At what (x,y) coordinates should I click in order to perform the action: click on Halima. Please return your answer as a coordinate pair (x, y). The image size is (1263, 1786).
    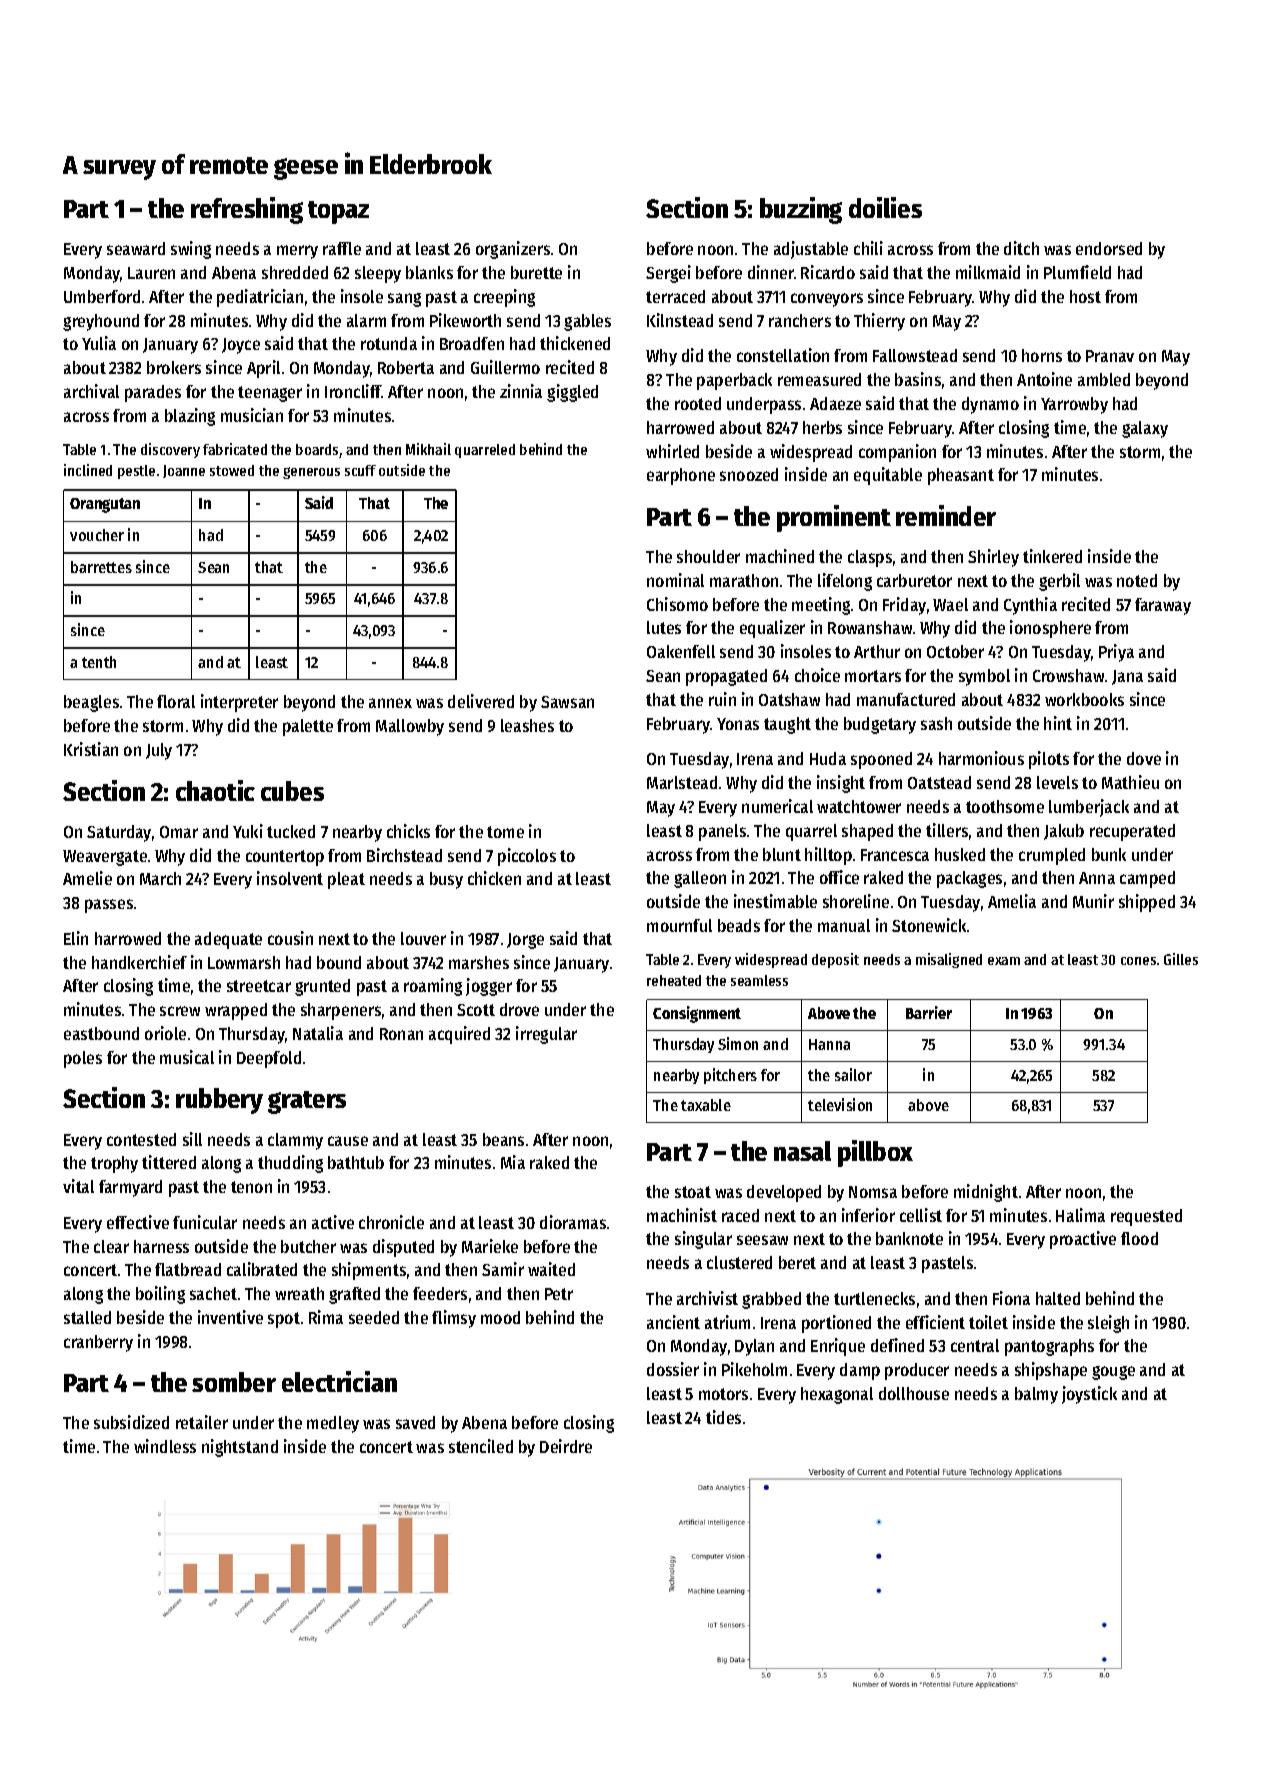
    Looking at the image, I should click on (1080, 1215).
